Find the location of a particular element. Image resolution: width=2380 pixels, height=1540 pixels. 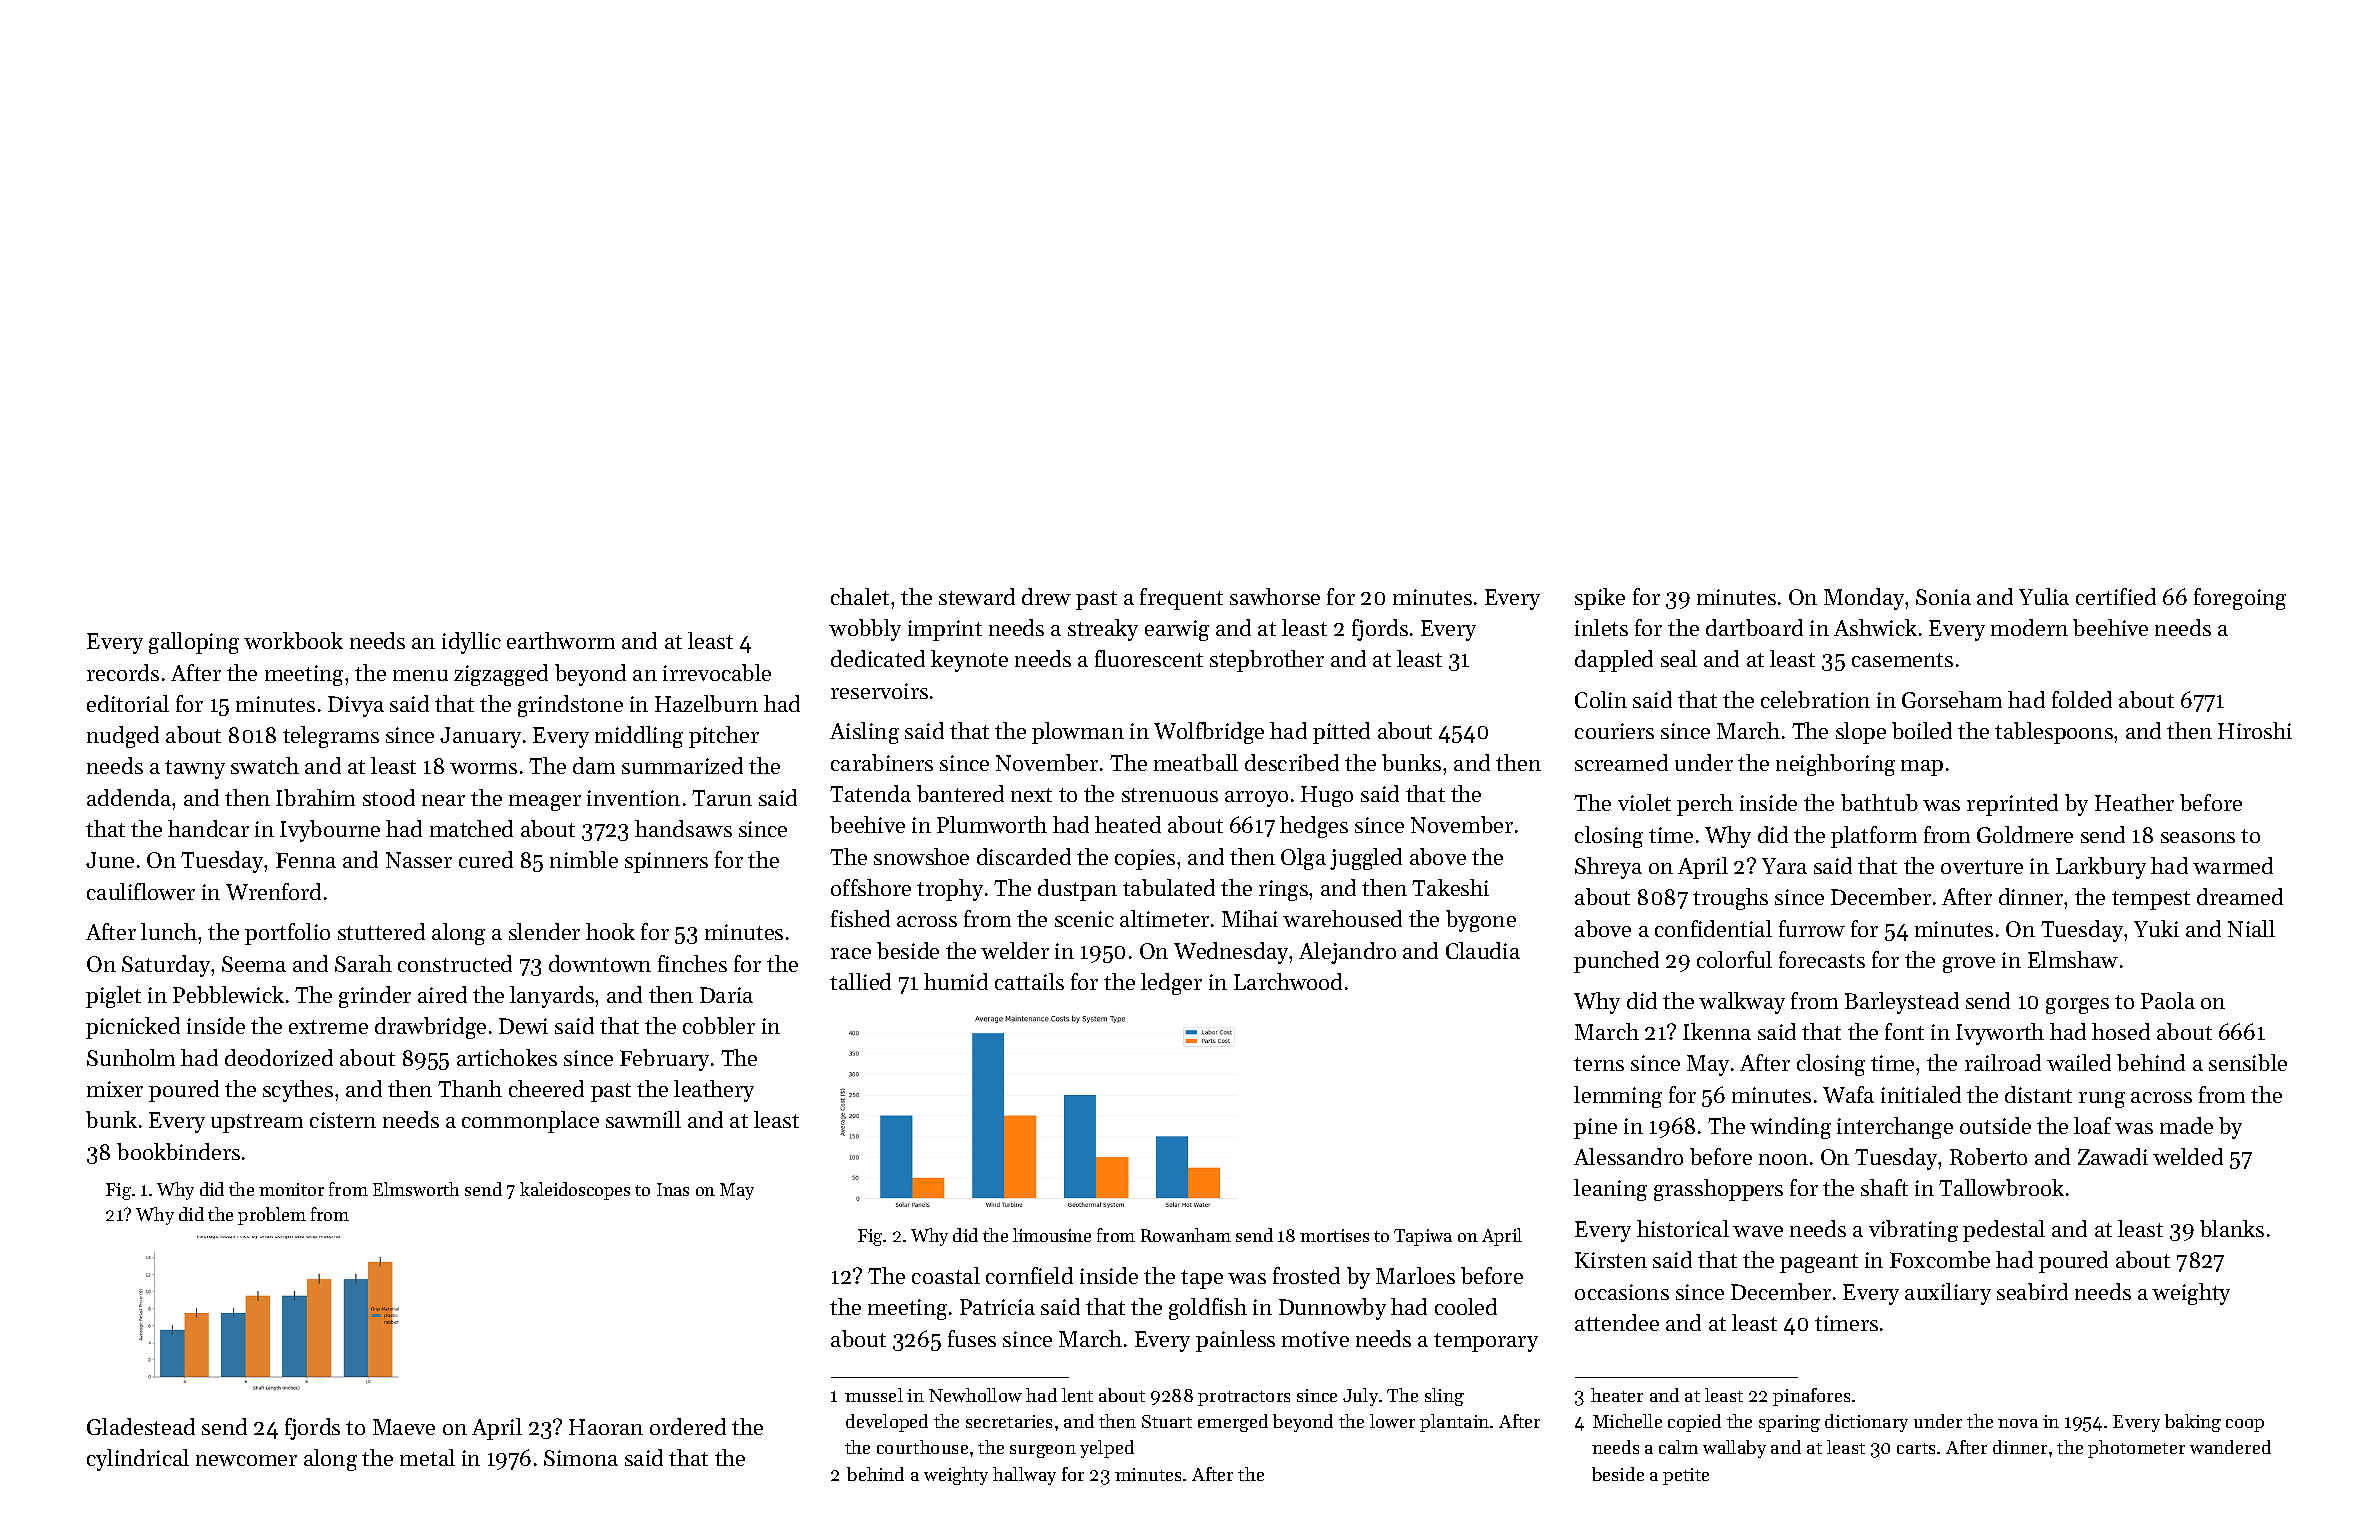

stepbrother is located at coordinates (1267, 661).
